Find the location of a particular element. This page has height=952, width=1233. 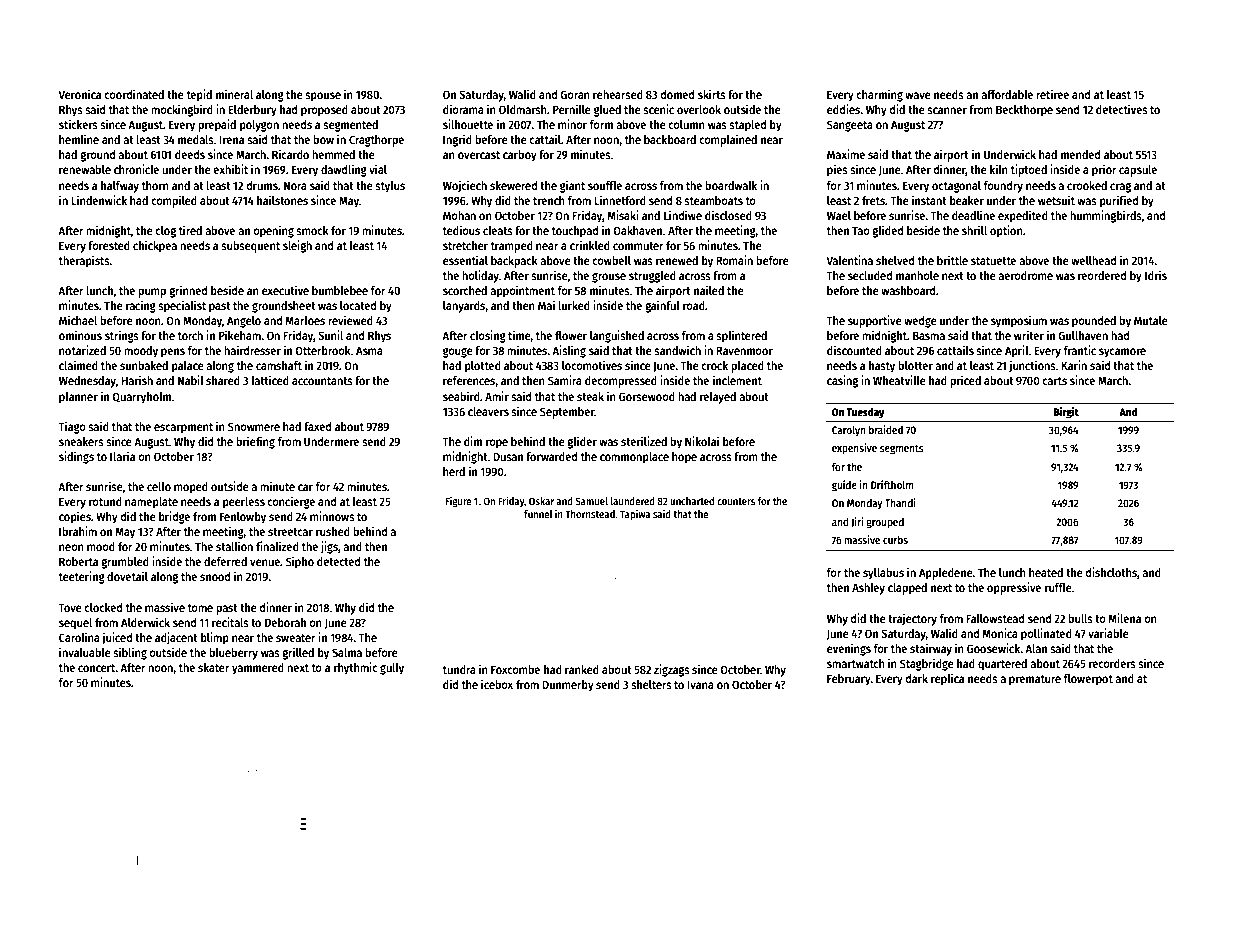

kiln is located at coordinates (999, 169).
